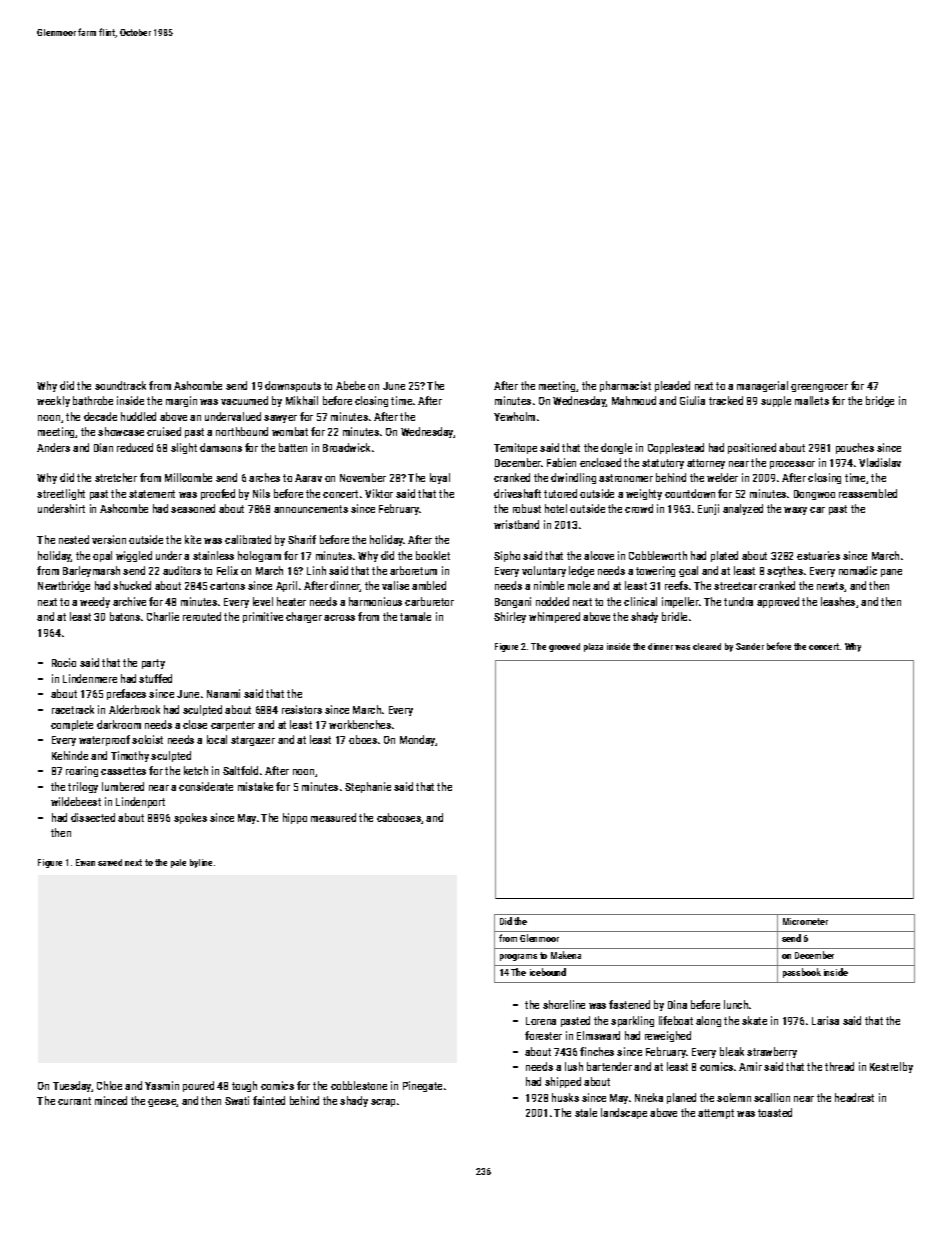 This screenshot has width=952, height=1233. I want to click on Viktor, so click(379, 493).
